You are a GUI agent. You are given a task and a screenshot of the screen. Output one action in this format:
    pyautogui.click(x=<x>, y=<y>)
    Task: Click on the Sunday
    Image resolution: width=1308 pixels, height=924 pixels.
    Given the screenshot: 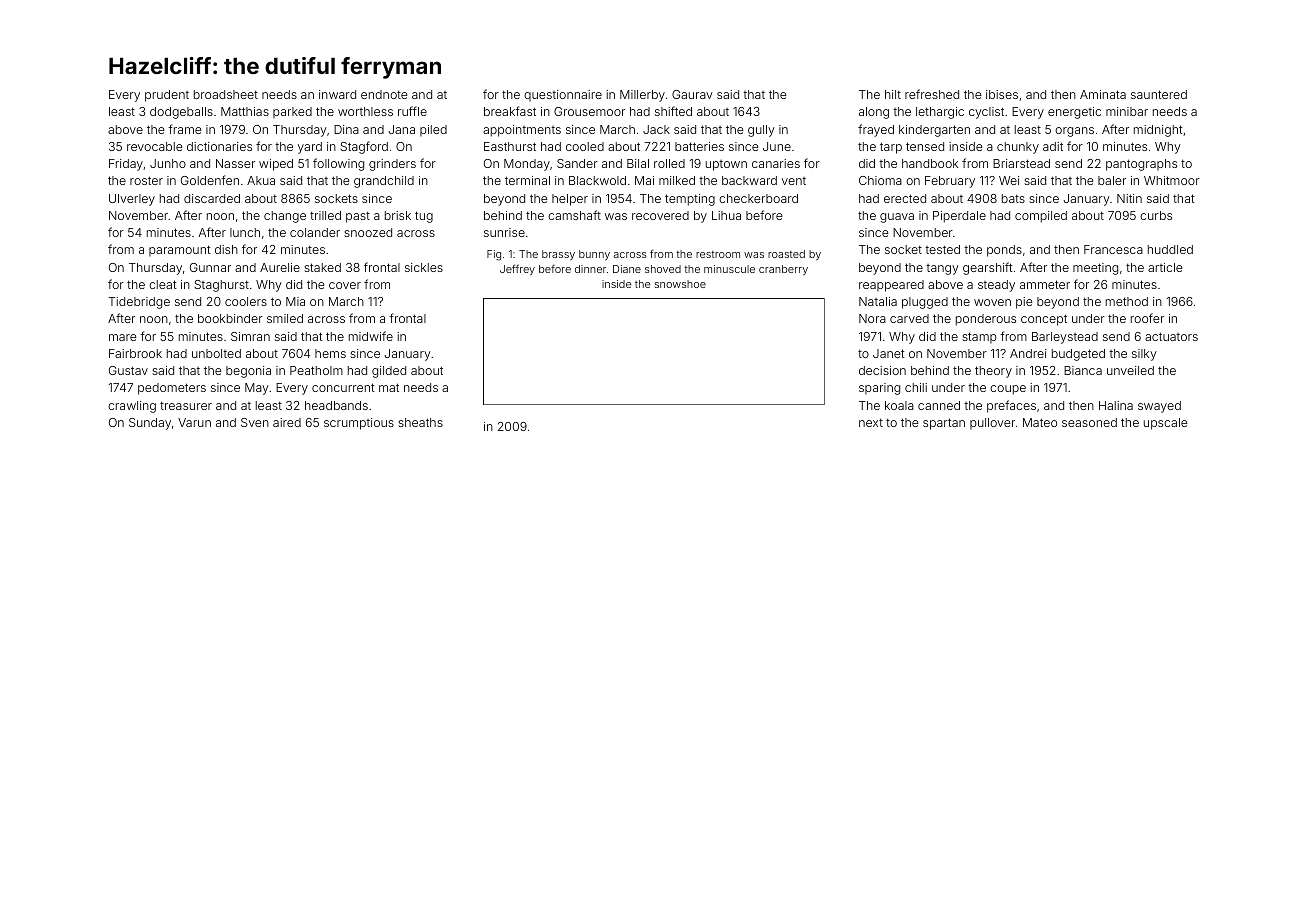 What is the action you would take?
    pyautogui.click(x=150, y=424)
